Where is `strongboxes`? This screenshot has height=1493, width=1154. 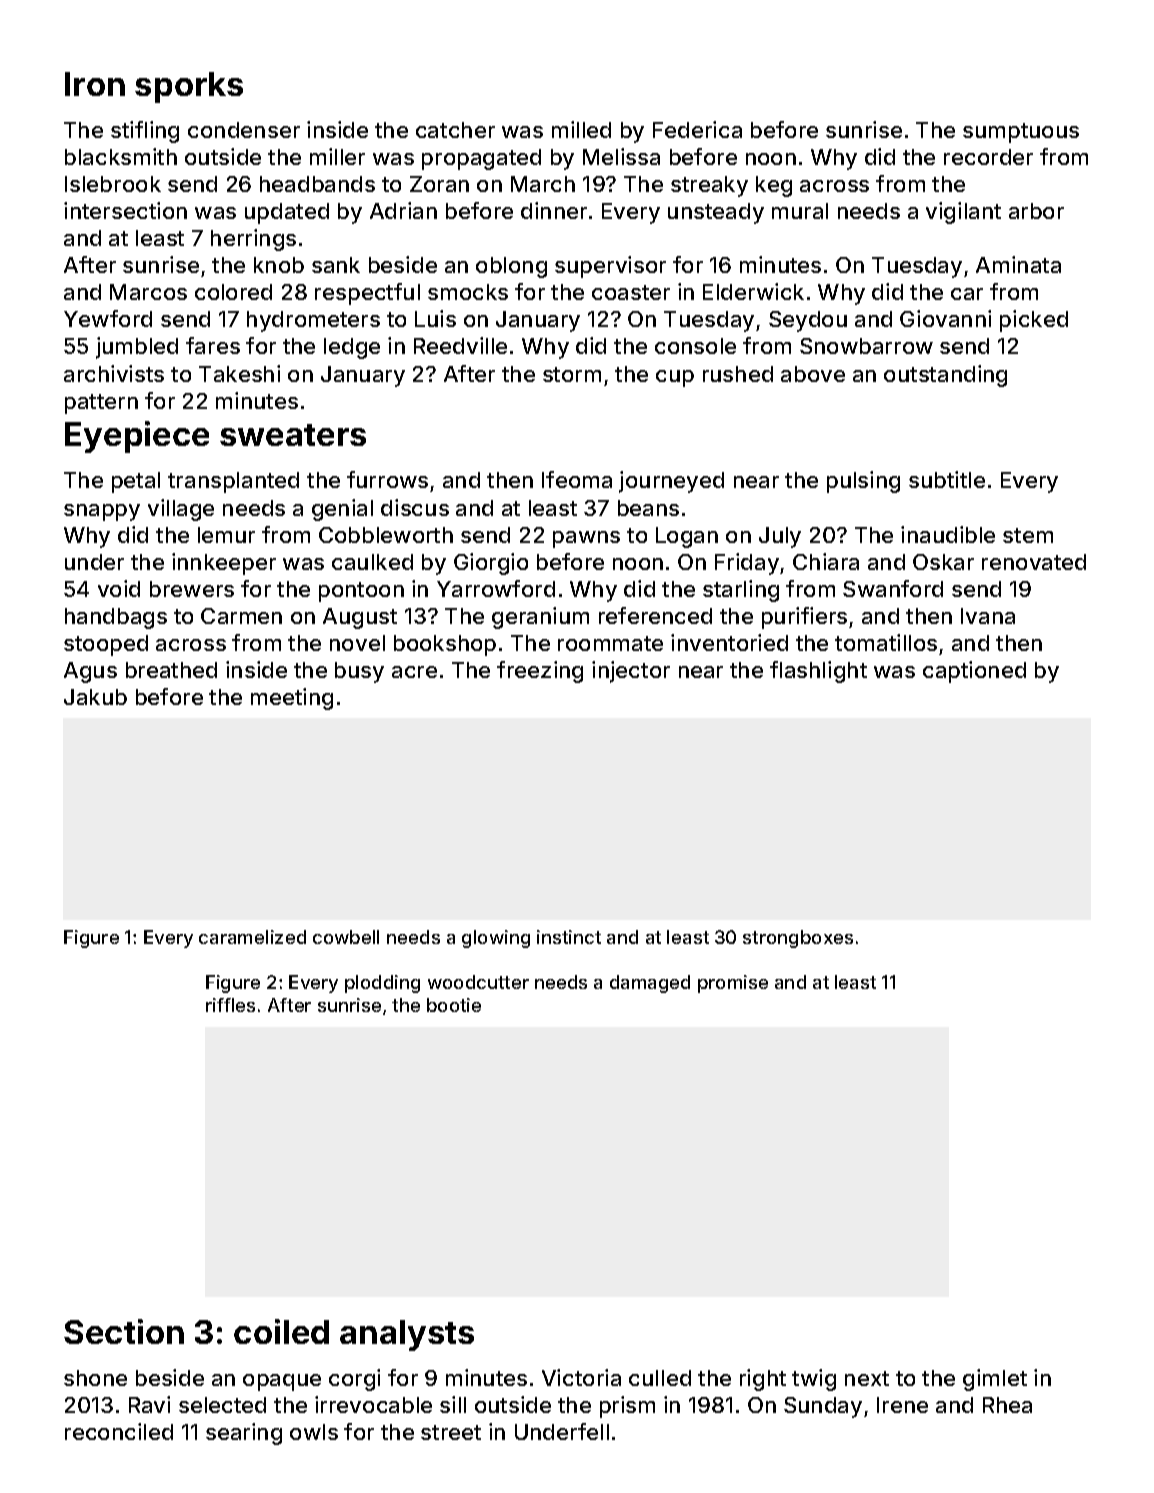 strongboxes is located at coordinates (798, 939).
